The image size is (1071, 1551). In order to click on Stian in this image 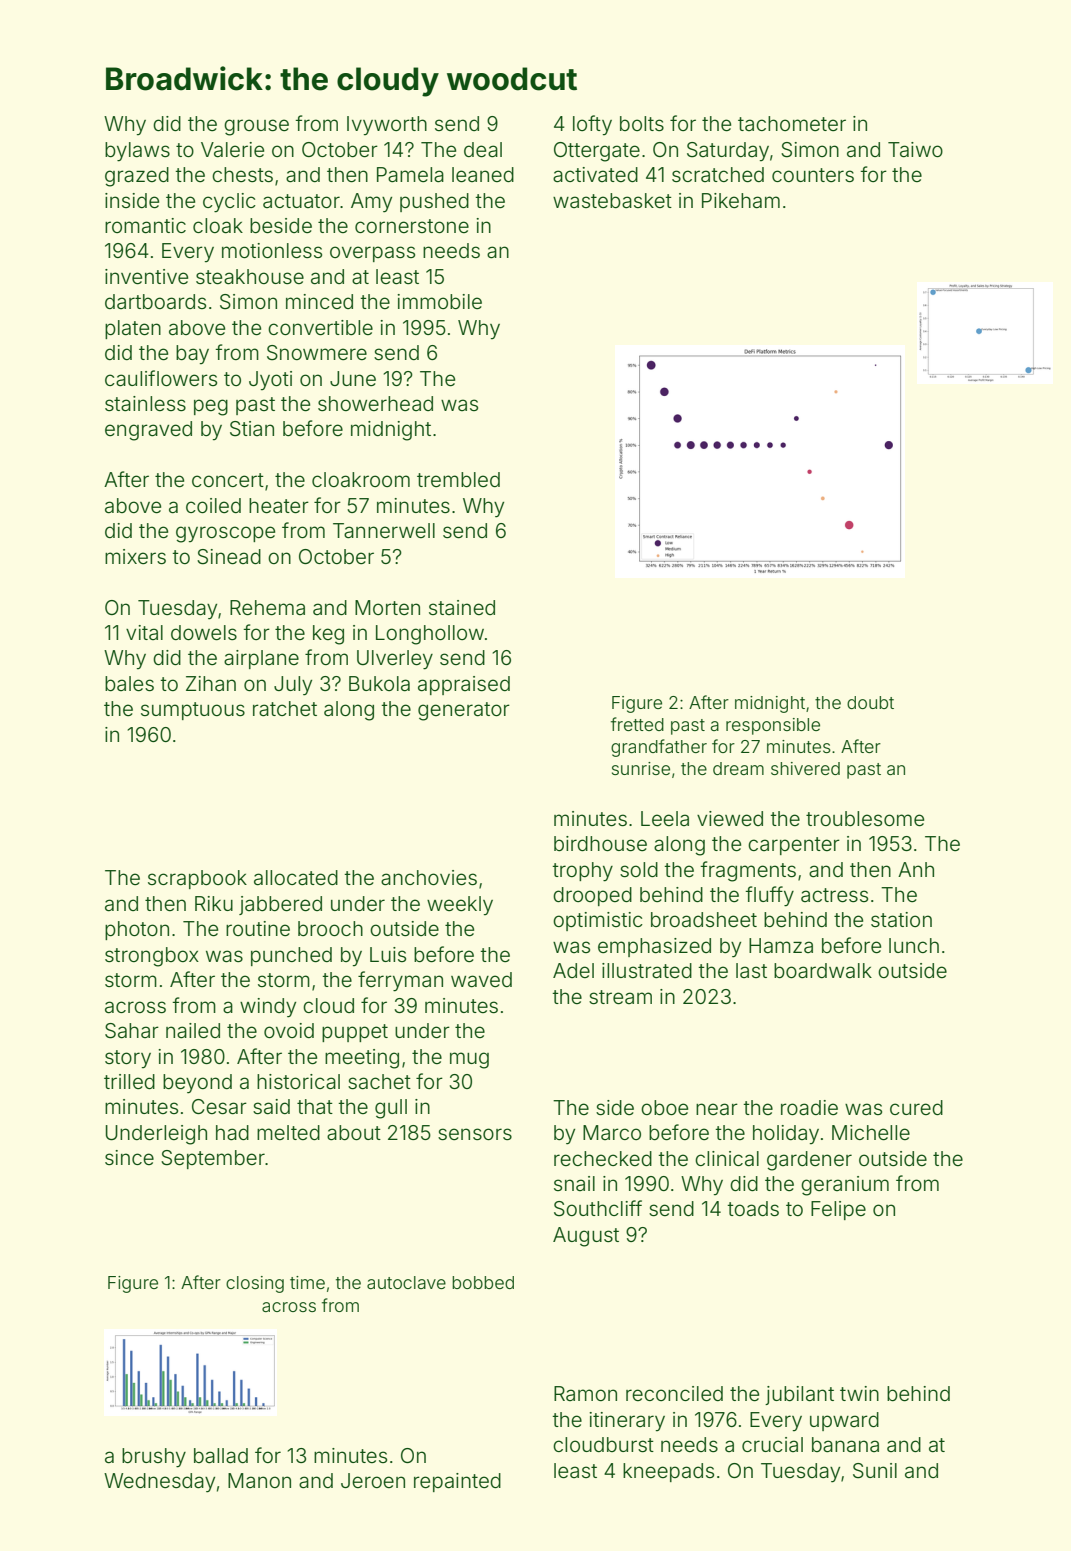, I will do `click(252, 429)`.
